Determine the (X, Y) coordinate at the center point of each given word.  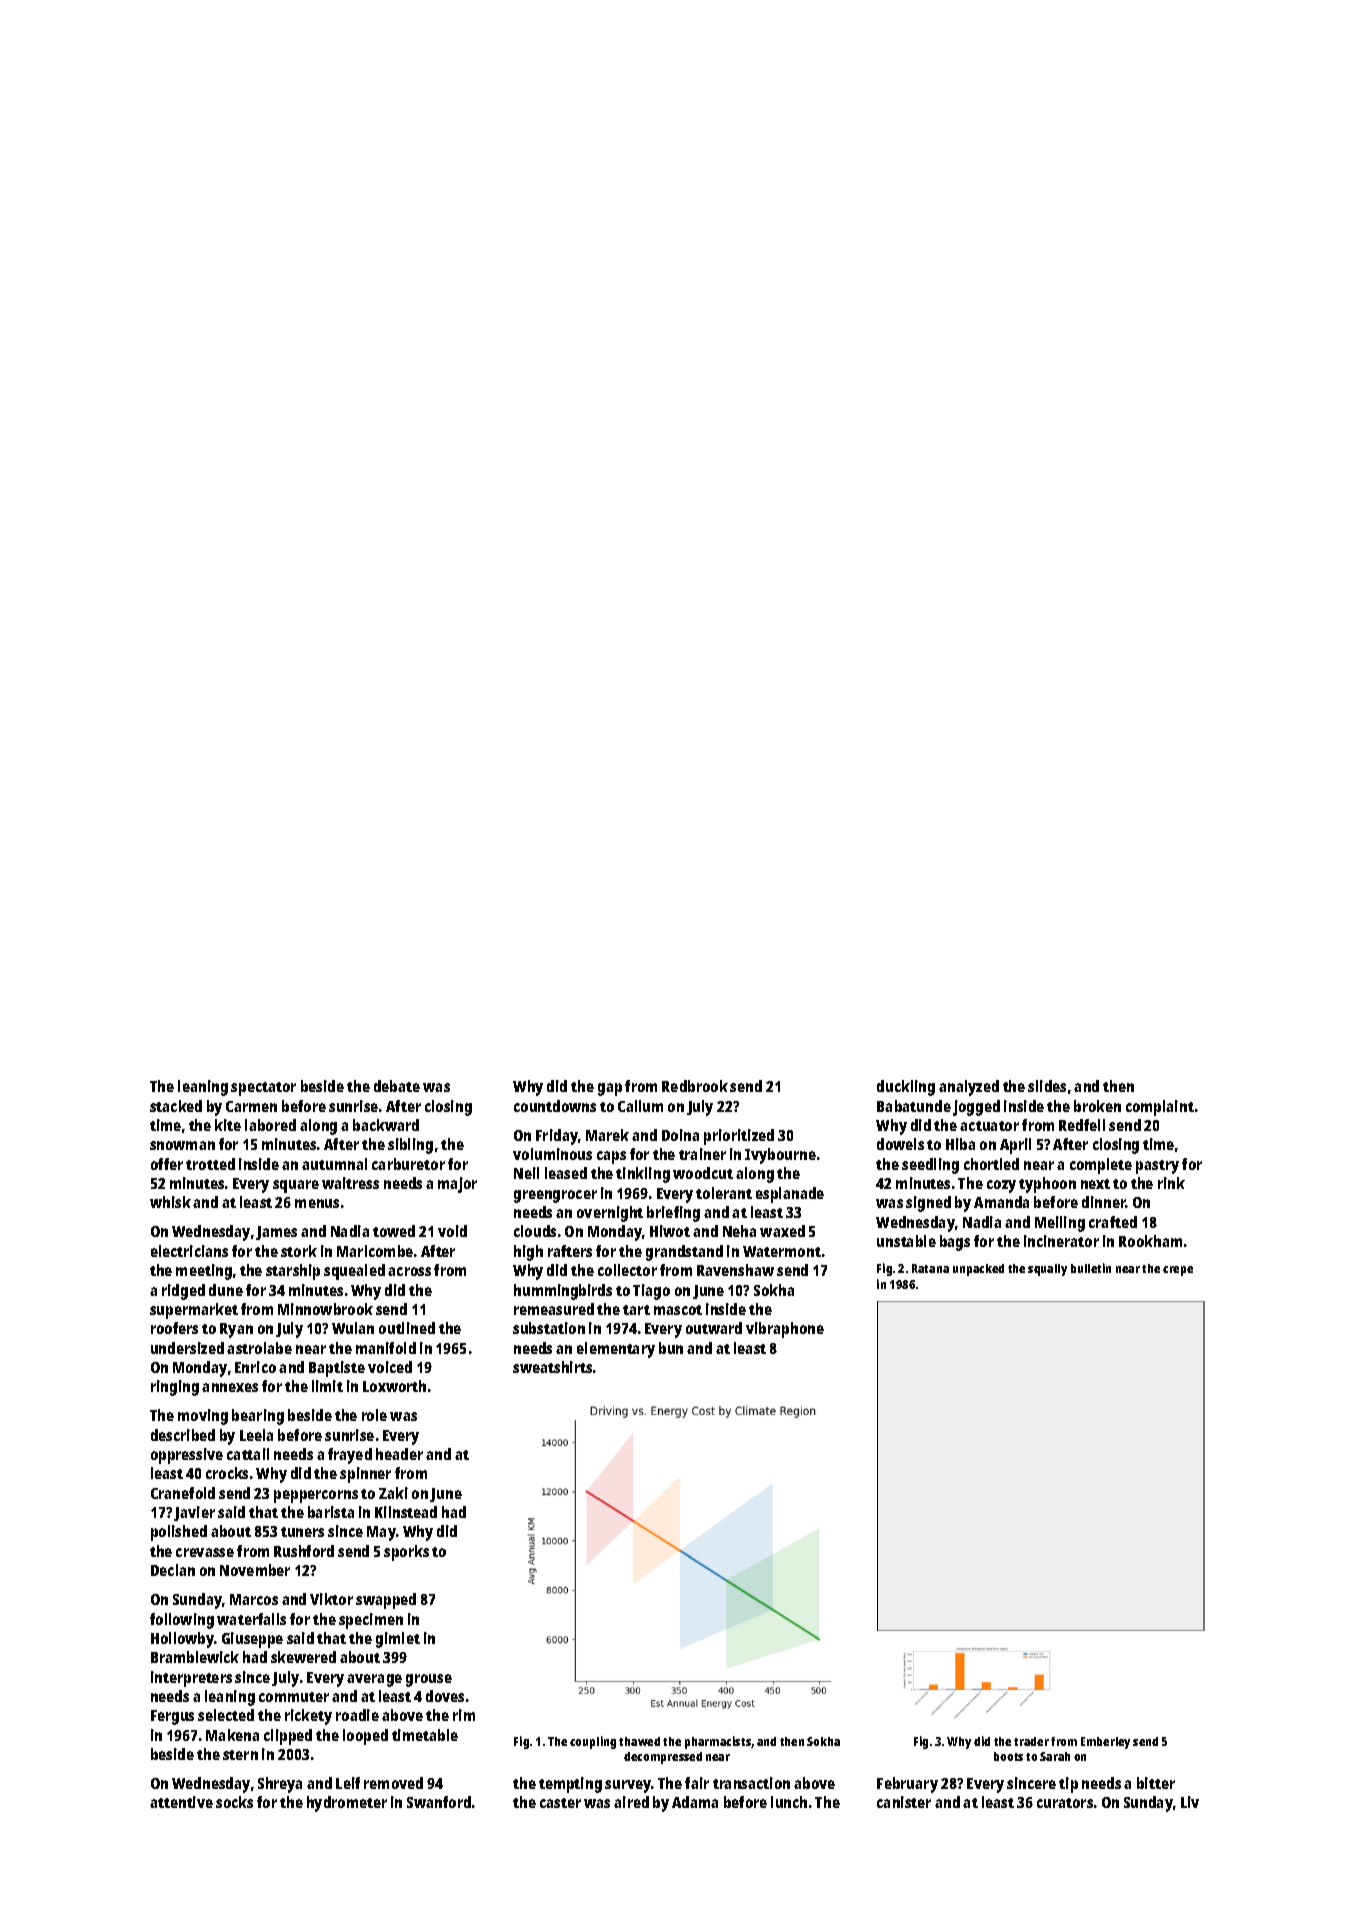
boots (1008, 1756)
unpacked (978, 1270)
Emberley (1105, 1743)
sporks (406, 1553)
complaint (1160, 1108)
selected (226, 1715)
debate (397, 1086)
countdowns (555, 1106)
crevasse (205, 1552)
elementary (616, 1350)
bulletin (1091, 1268)
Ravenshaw (735, 1270)
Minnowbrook (325, 1309)
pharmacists (718, 1742)
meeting (204, 1272)
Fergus (172, 1717)
